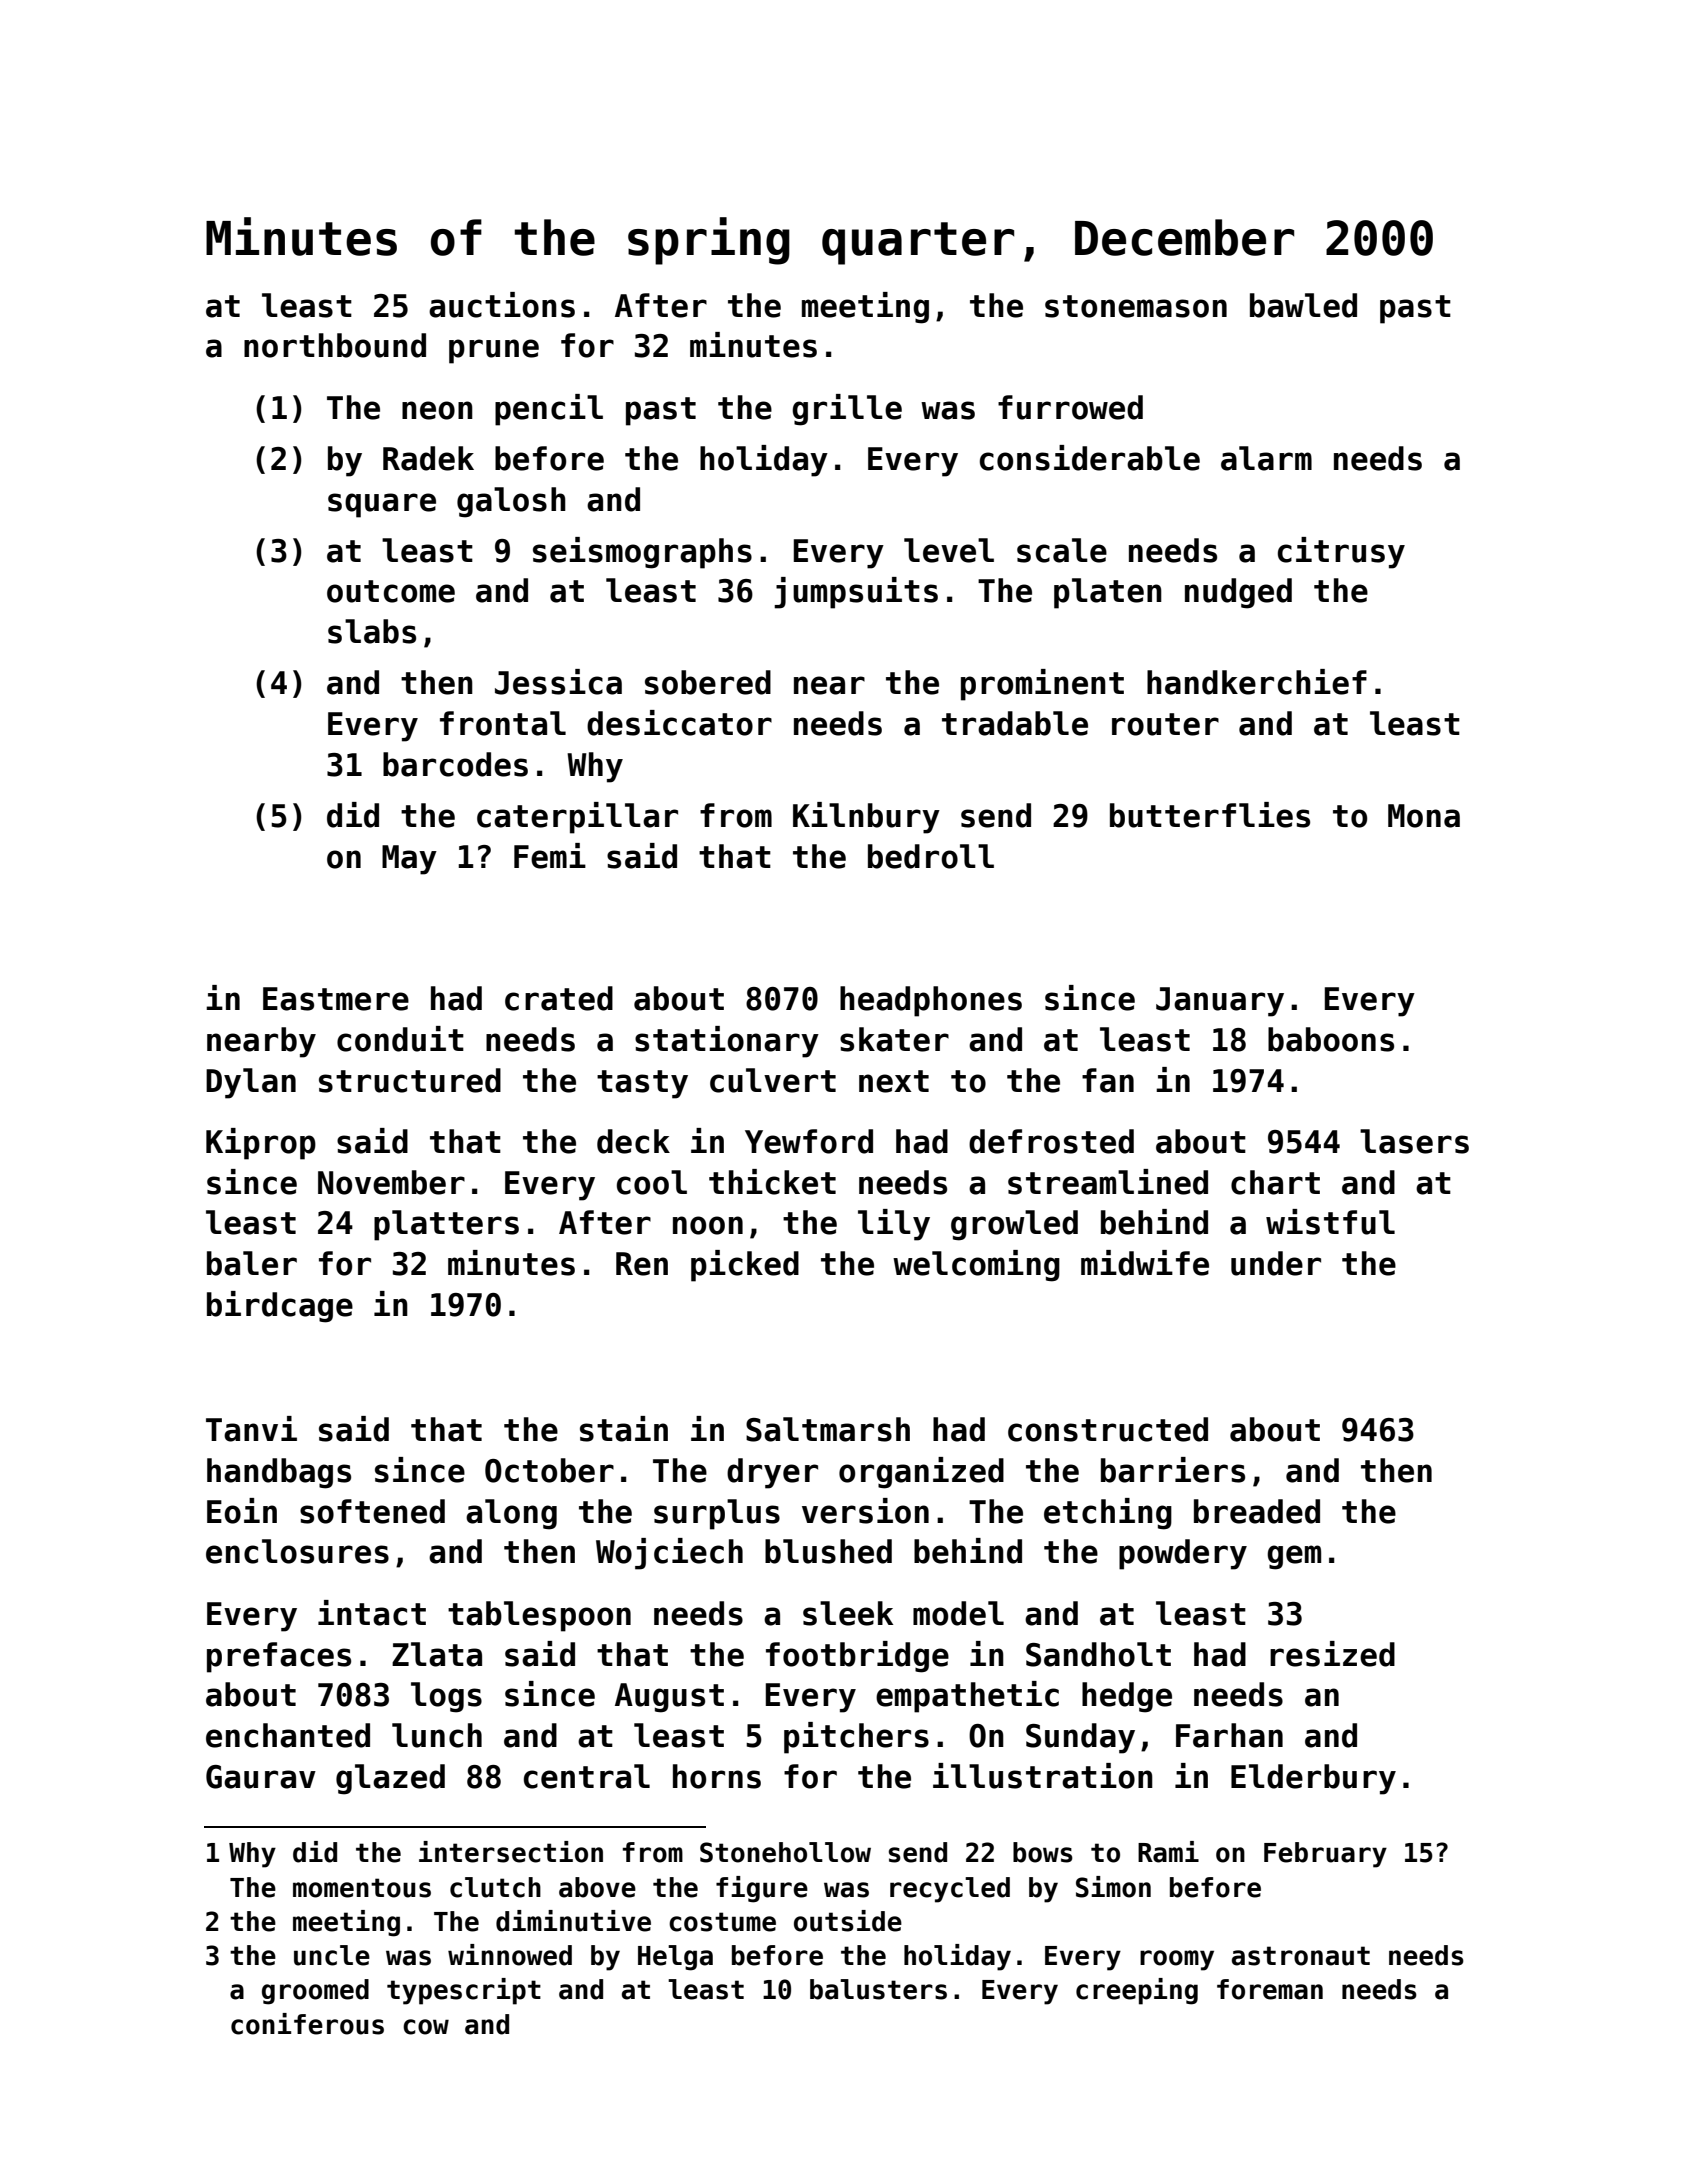 The height and width of the screenshot is (2178, 1683). I want to click on tradable, so click(1015, 723).
